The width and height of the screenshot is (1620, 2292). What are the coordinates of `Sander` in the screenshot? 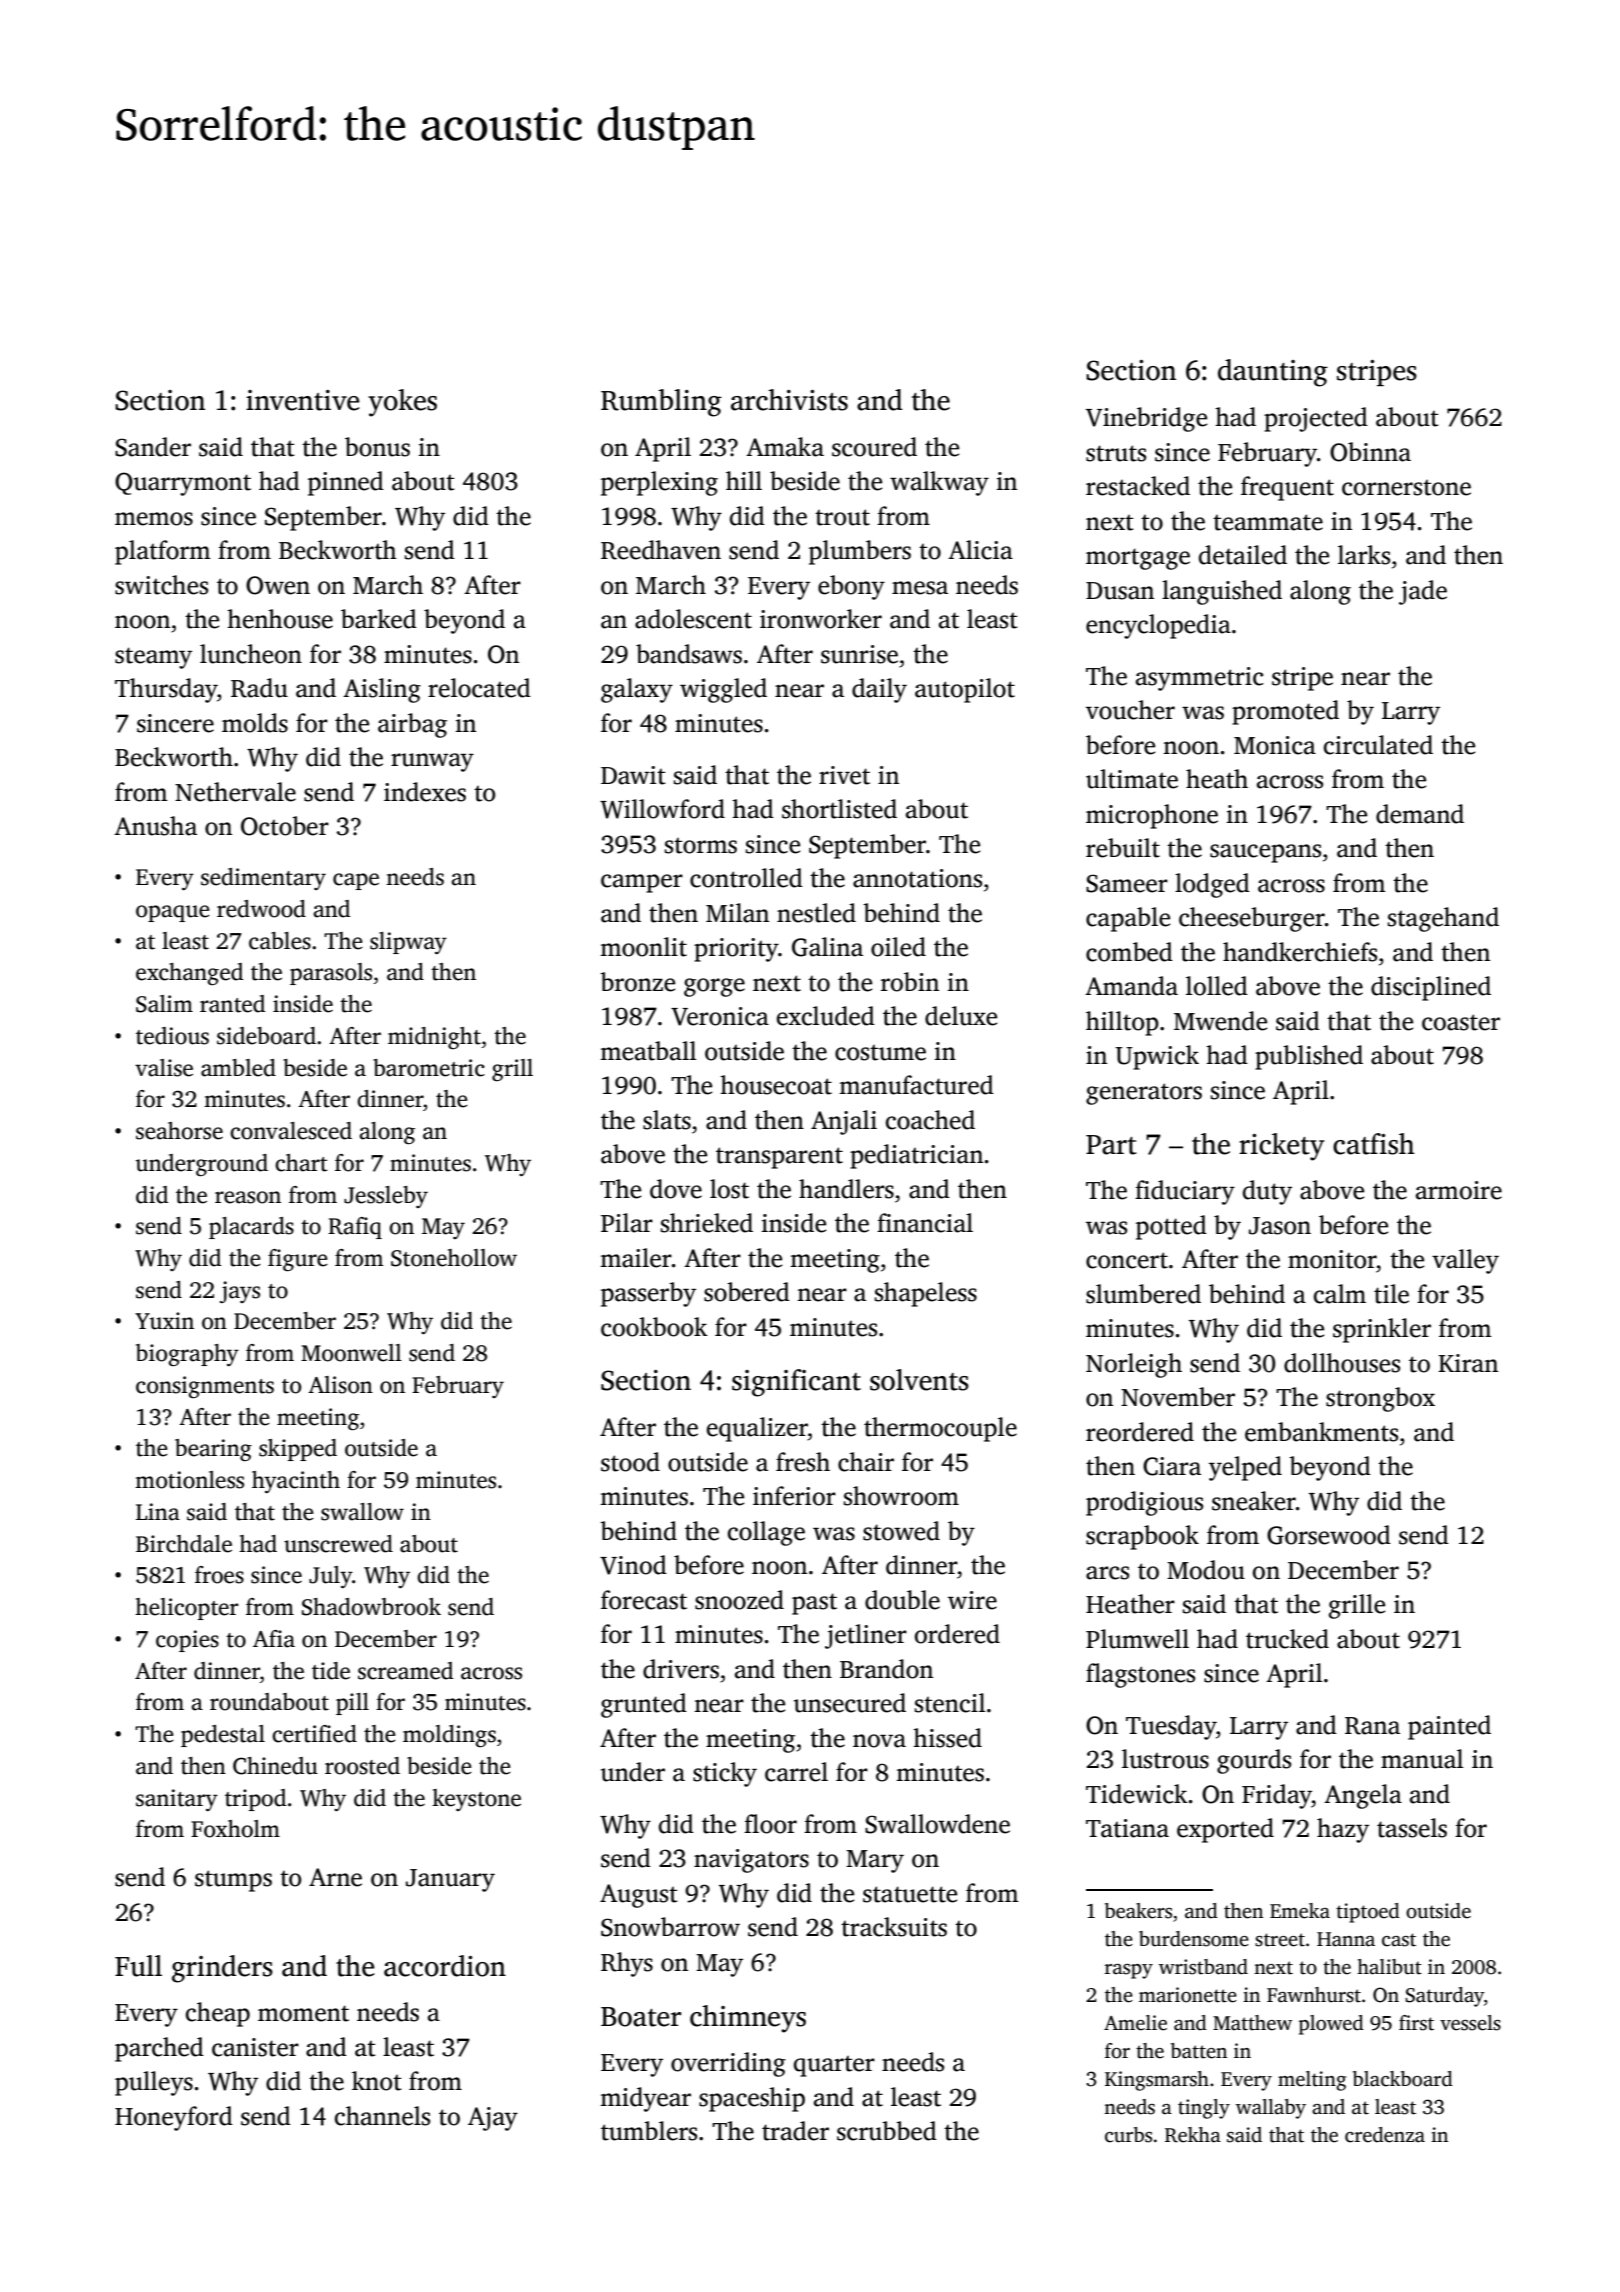 It's located at (153, 447).
